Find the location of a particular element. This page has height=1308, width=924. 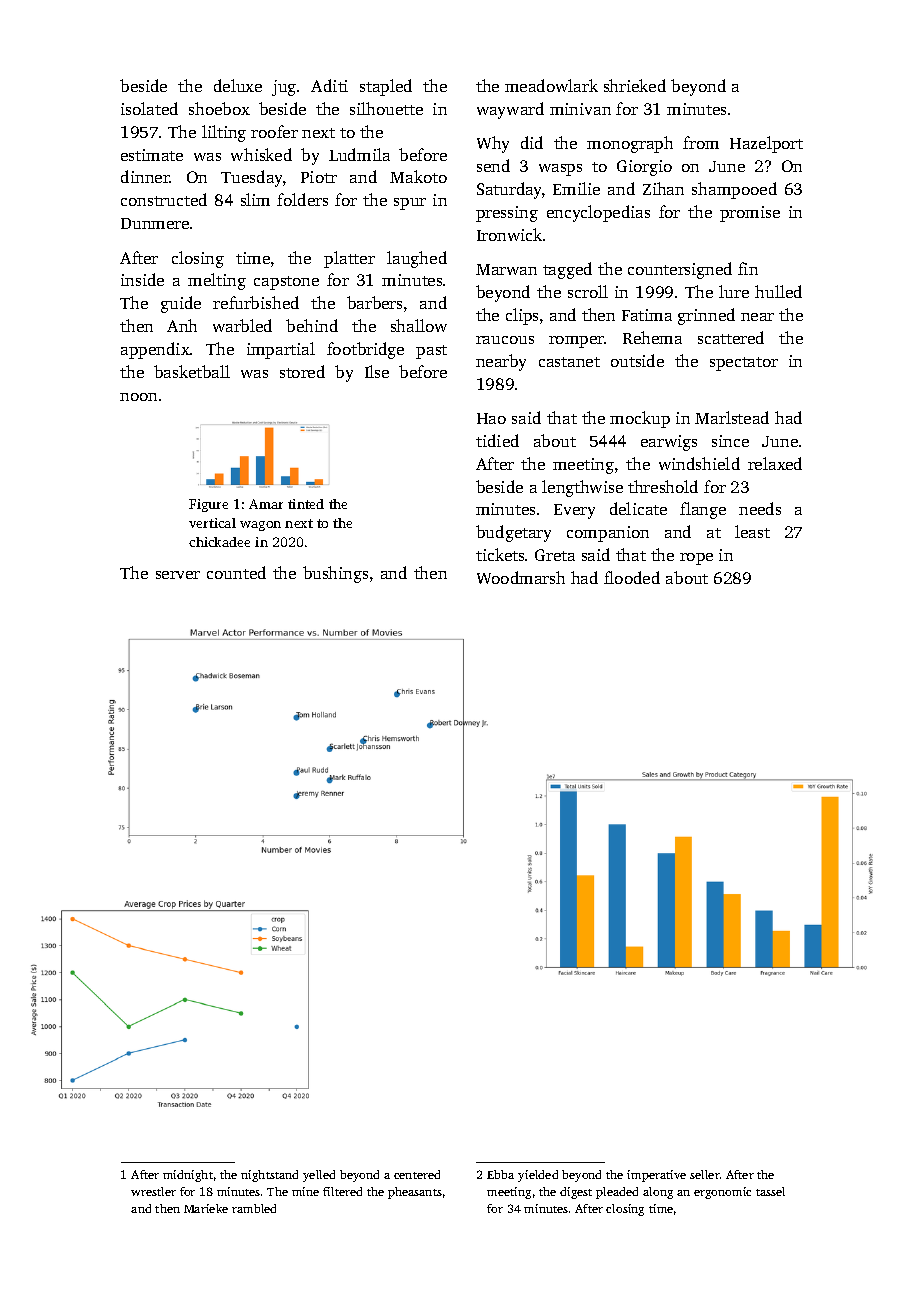

imperative is located at coordinates (656, 1176).
